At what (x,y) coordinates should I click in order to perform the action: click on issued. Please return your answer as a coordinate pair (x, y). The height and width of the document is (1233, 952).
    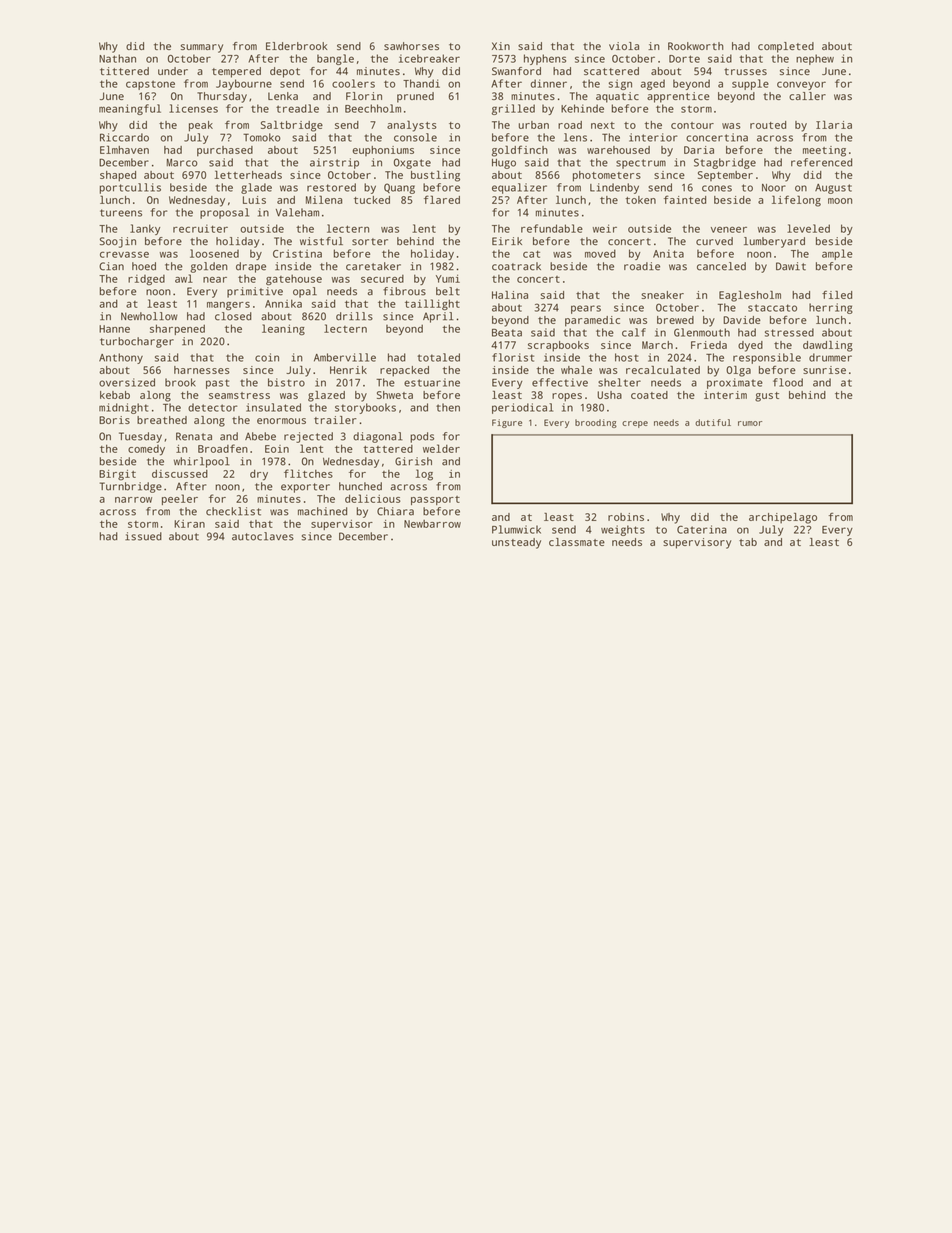
    Looking at the image, I should click on (143, 536).
